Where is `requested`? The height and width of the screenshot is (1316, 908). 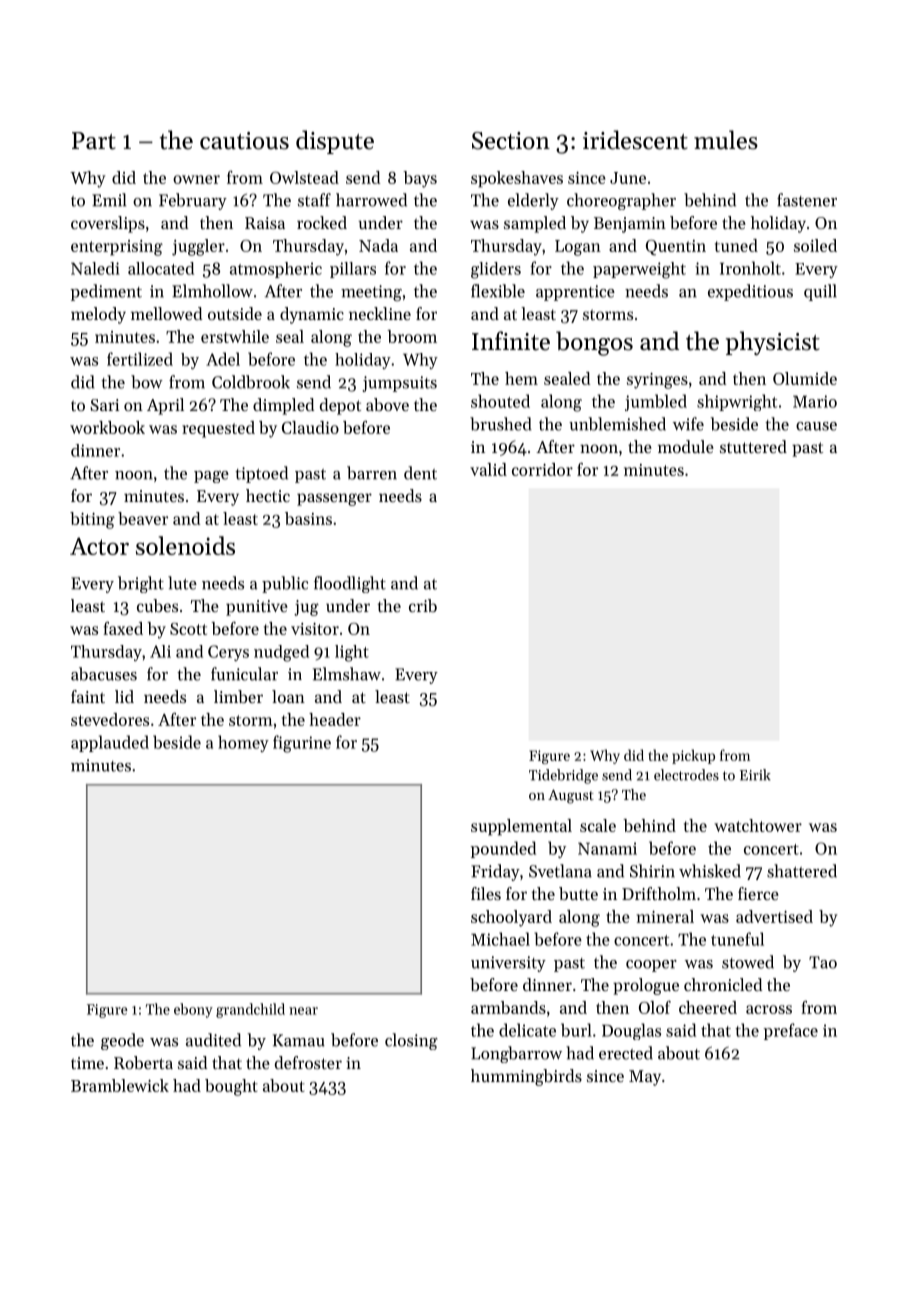 requested is located at coordinates (218, 429).
